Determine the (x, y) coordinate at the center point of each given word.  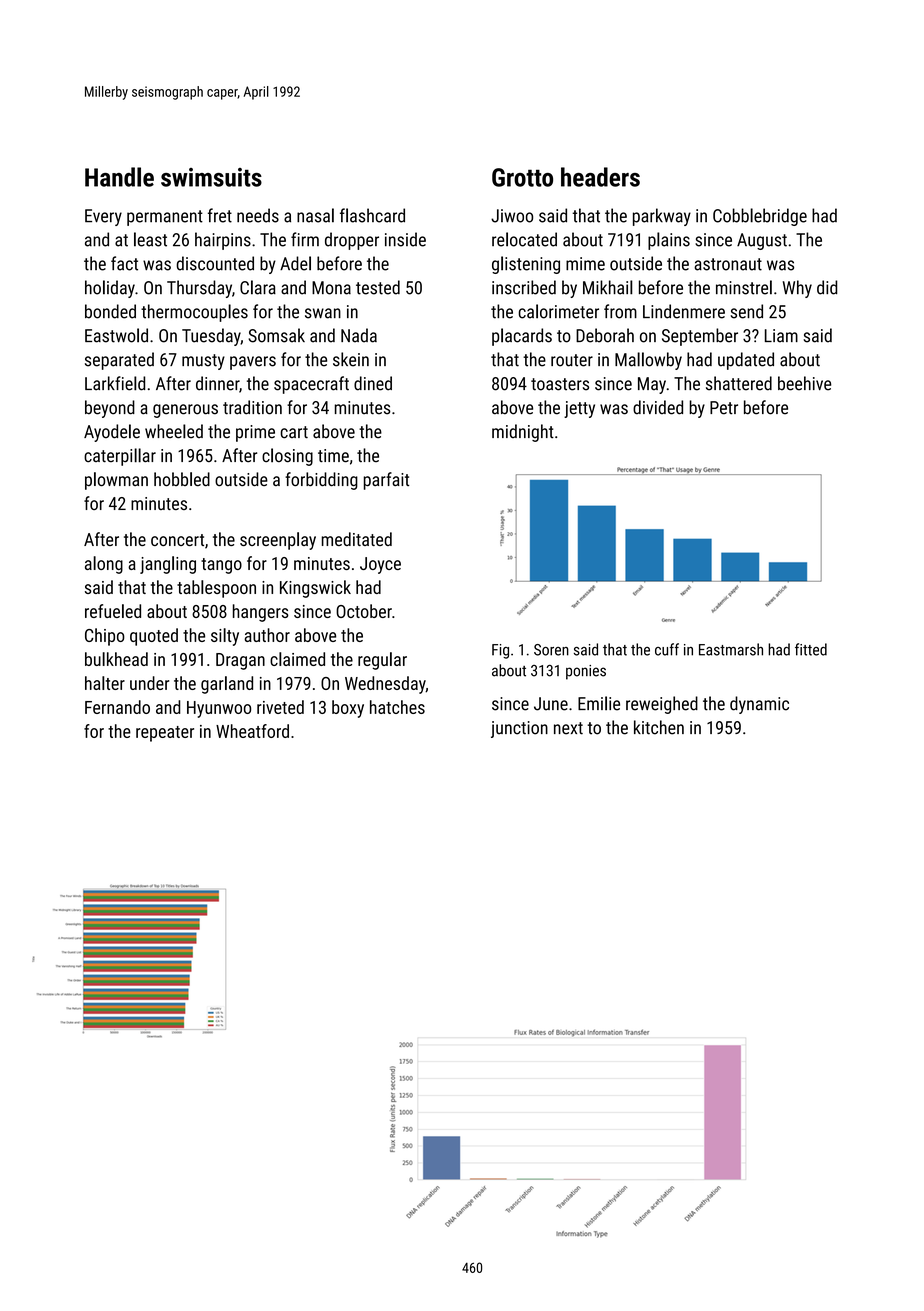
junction (519, 729)
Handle (119, 177)
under (149, 683)
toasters (560, 384)
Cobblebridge (760, 217)
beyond (110, 409)
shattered (739, 383)
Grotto (522, 177)
